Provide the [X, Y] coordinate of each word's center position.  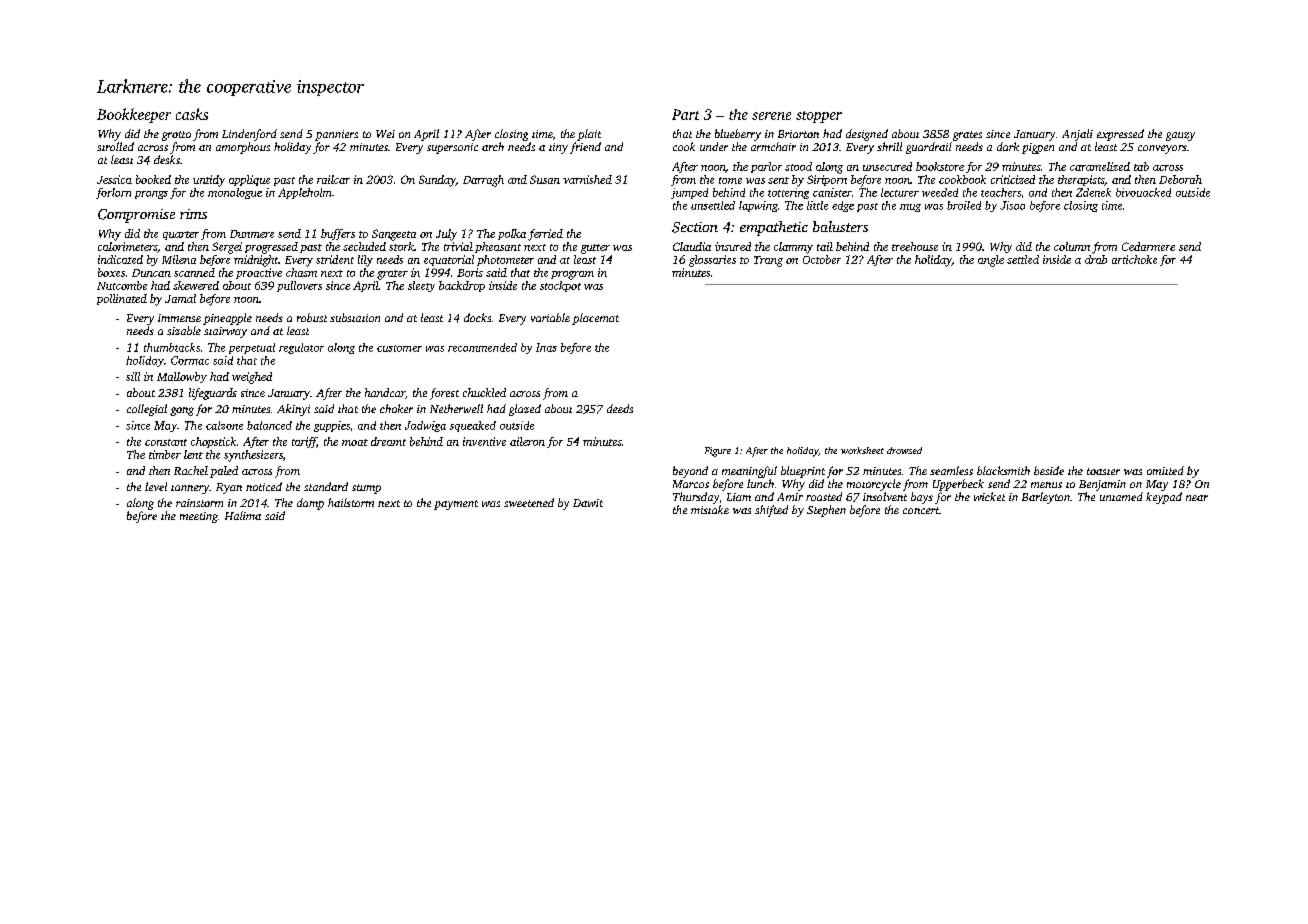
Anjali [1077, 135]
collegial [147, 410]
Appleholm [304, 193]
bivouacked [1143, 192]
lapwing [758, 206]
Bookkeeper [134, 115]
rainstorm [199, 503]
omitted [1165, 470]
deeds [620, 408]
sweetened [529, 502]
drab [1096, 259]
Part [685, 114]
